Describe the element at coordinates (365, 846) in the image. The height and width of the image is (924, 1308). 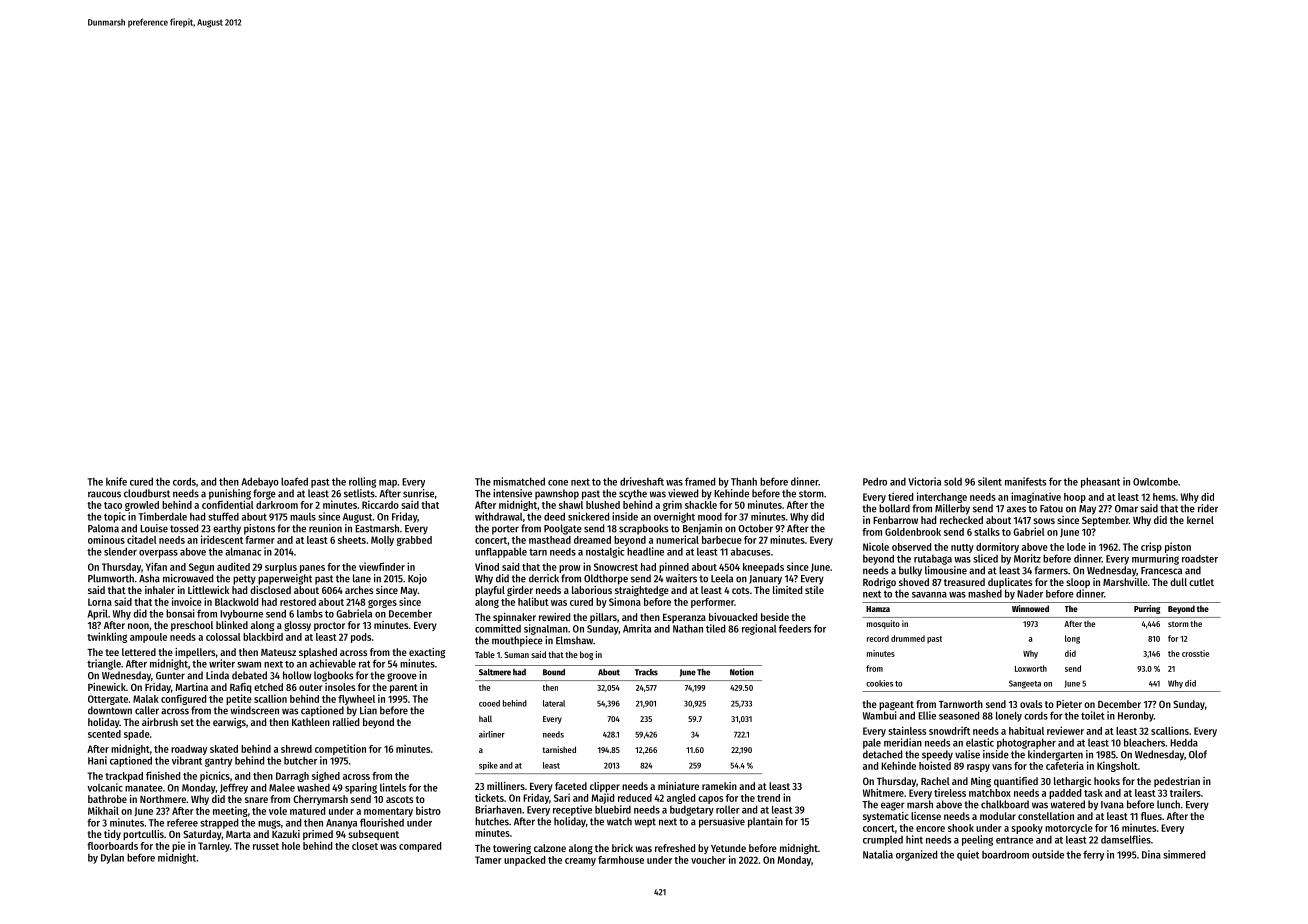
I see `closet` at that location.
